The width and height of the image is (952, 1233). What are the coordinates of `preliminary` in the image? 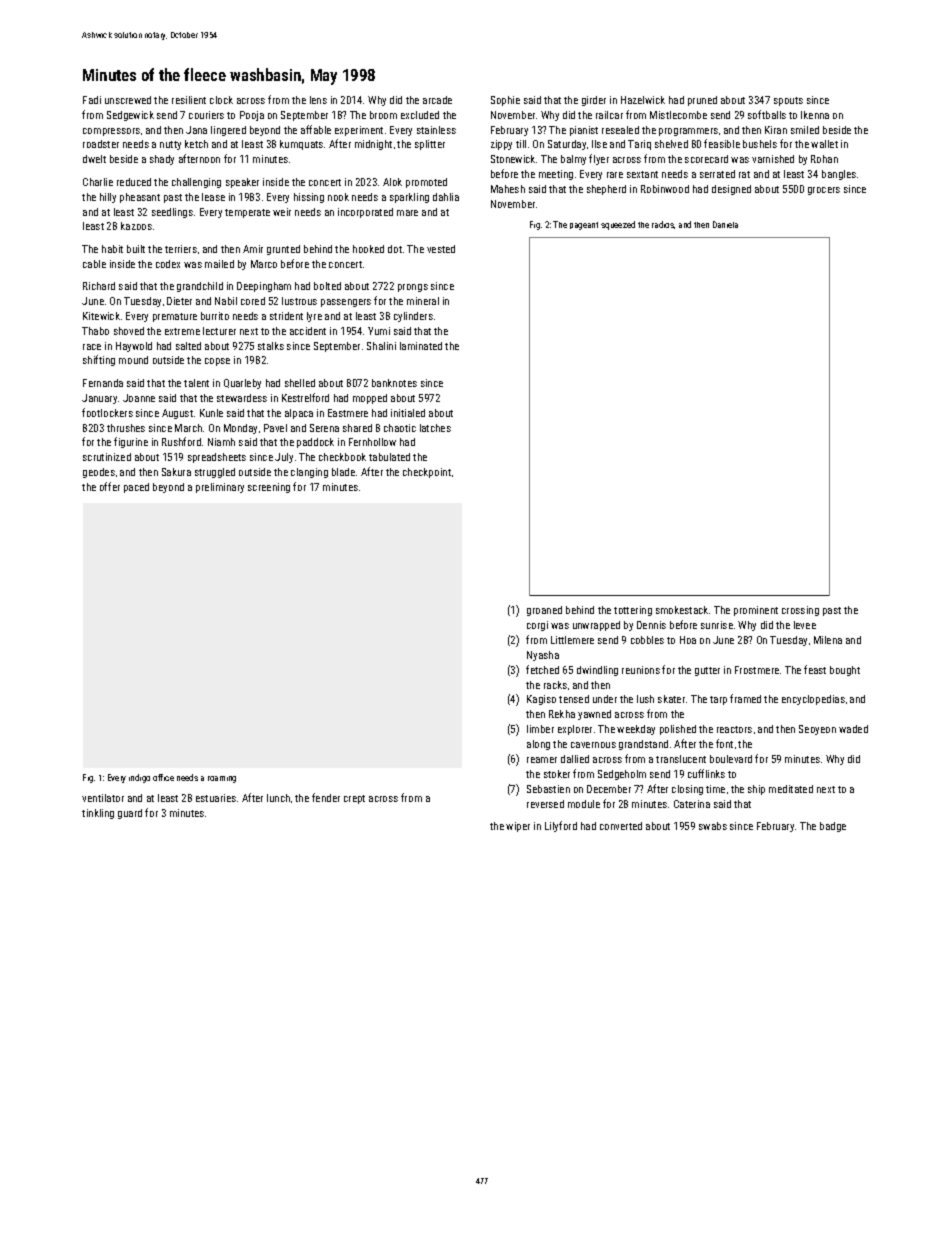 It's located at (220, 488).
